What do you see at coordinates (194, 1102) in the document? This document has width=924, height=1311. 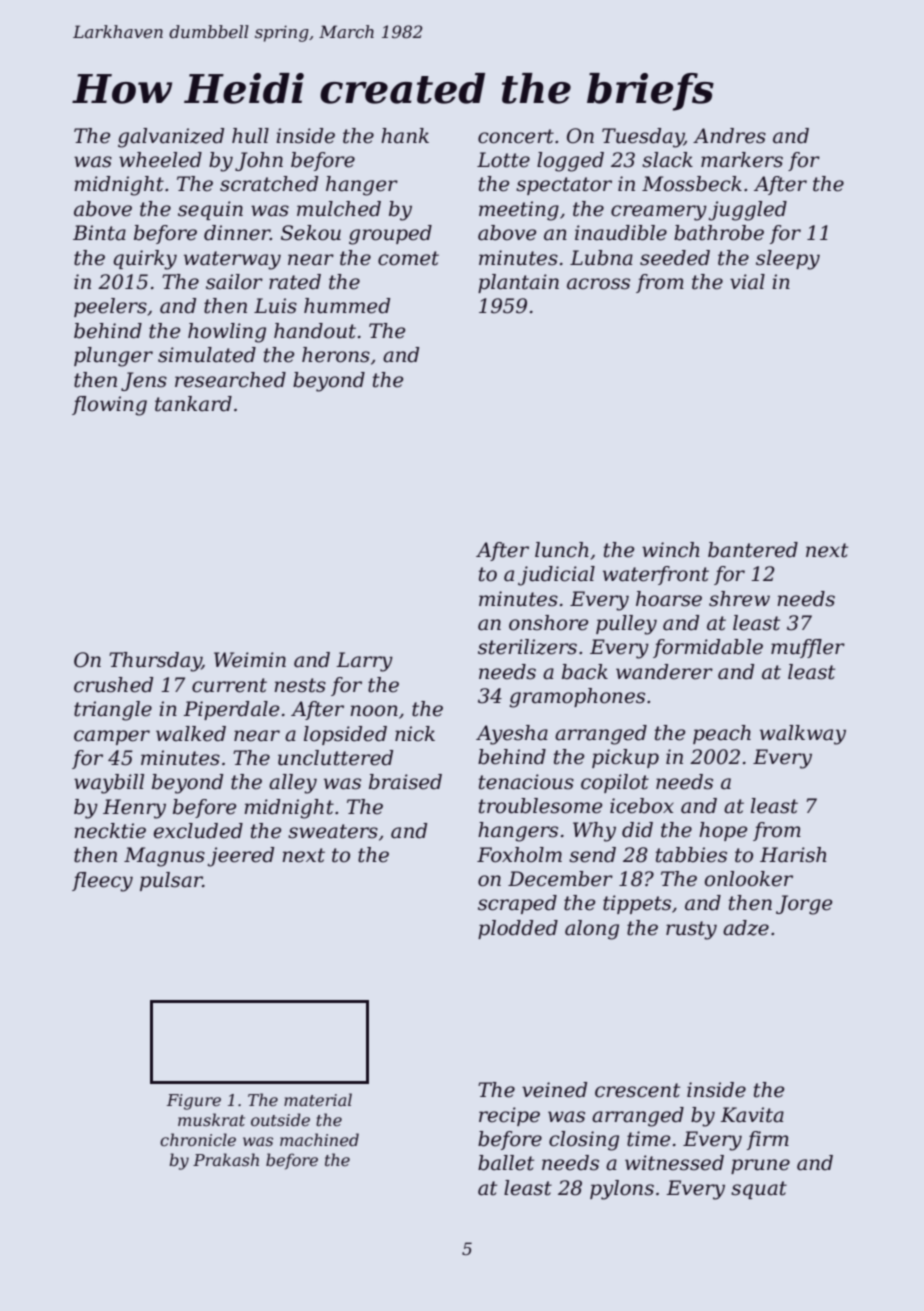 I see `Figure` at bounding box center [194, 1102].
